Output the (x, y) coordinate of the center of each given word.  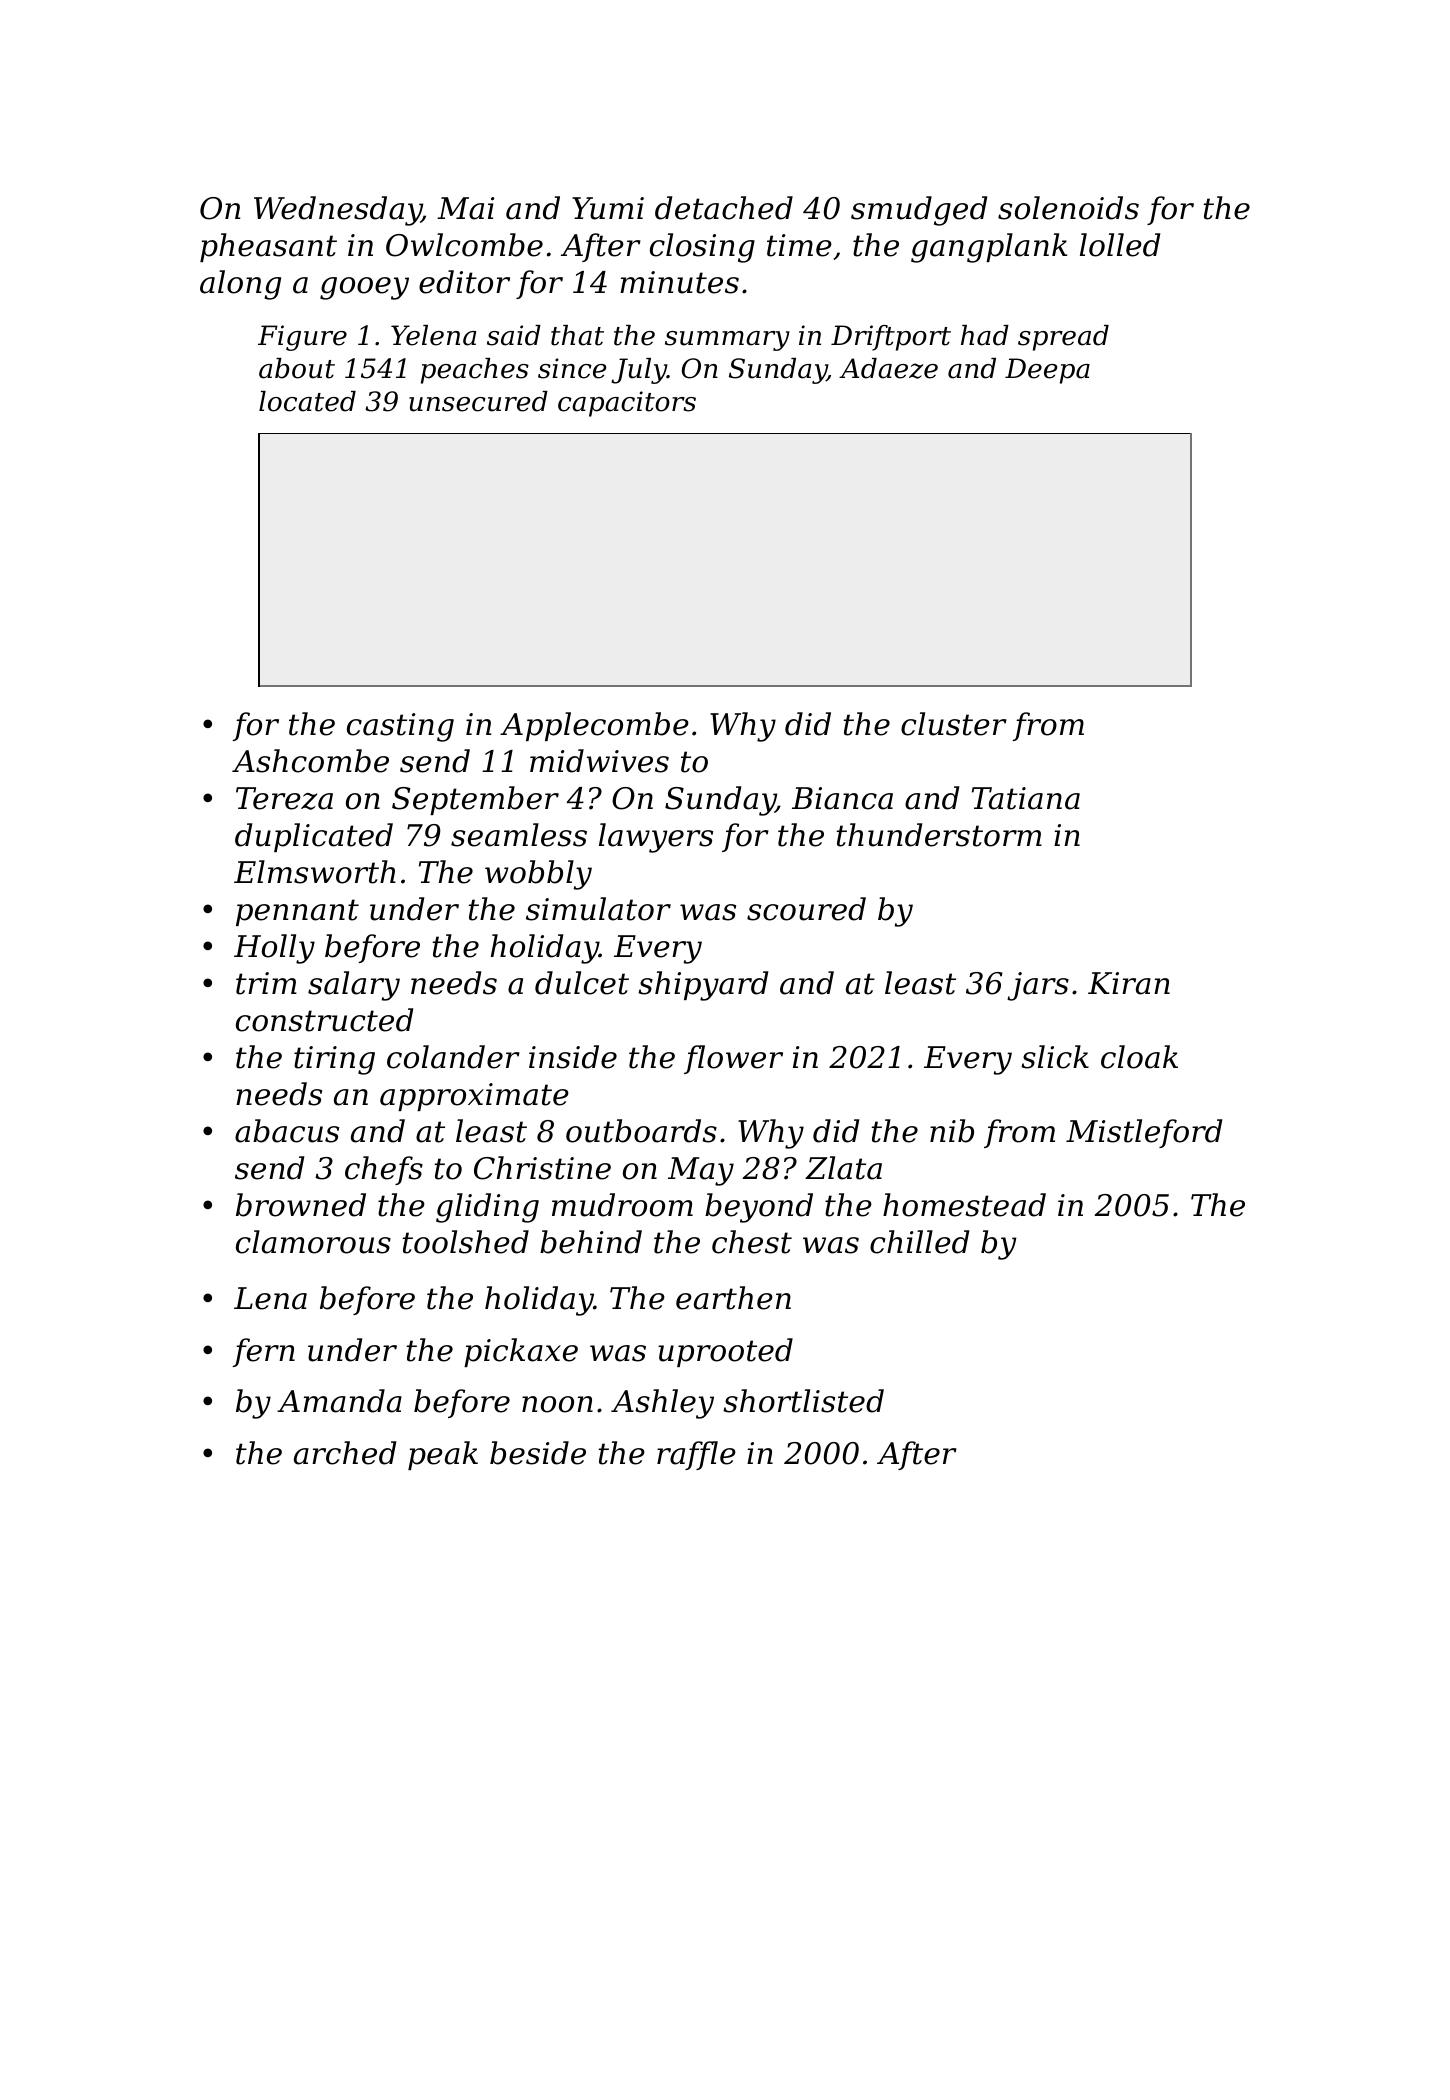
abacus (287, 1131)
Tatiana (1026, 798)
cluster (954, 724)
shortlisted (803, 1401)
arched (345, 1453)
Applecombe (594, 726)
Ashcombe (310, 761)
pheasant (268, 247)
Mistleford (1144, 1133)
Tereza (284, 798)
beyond (759, 1208)
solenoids (1068, 208)
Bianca (842, 798)
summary (727, 341)
